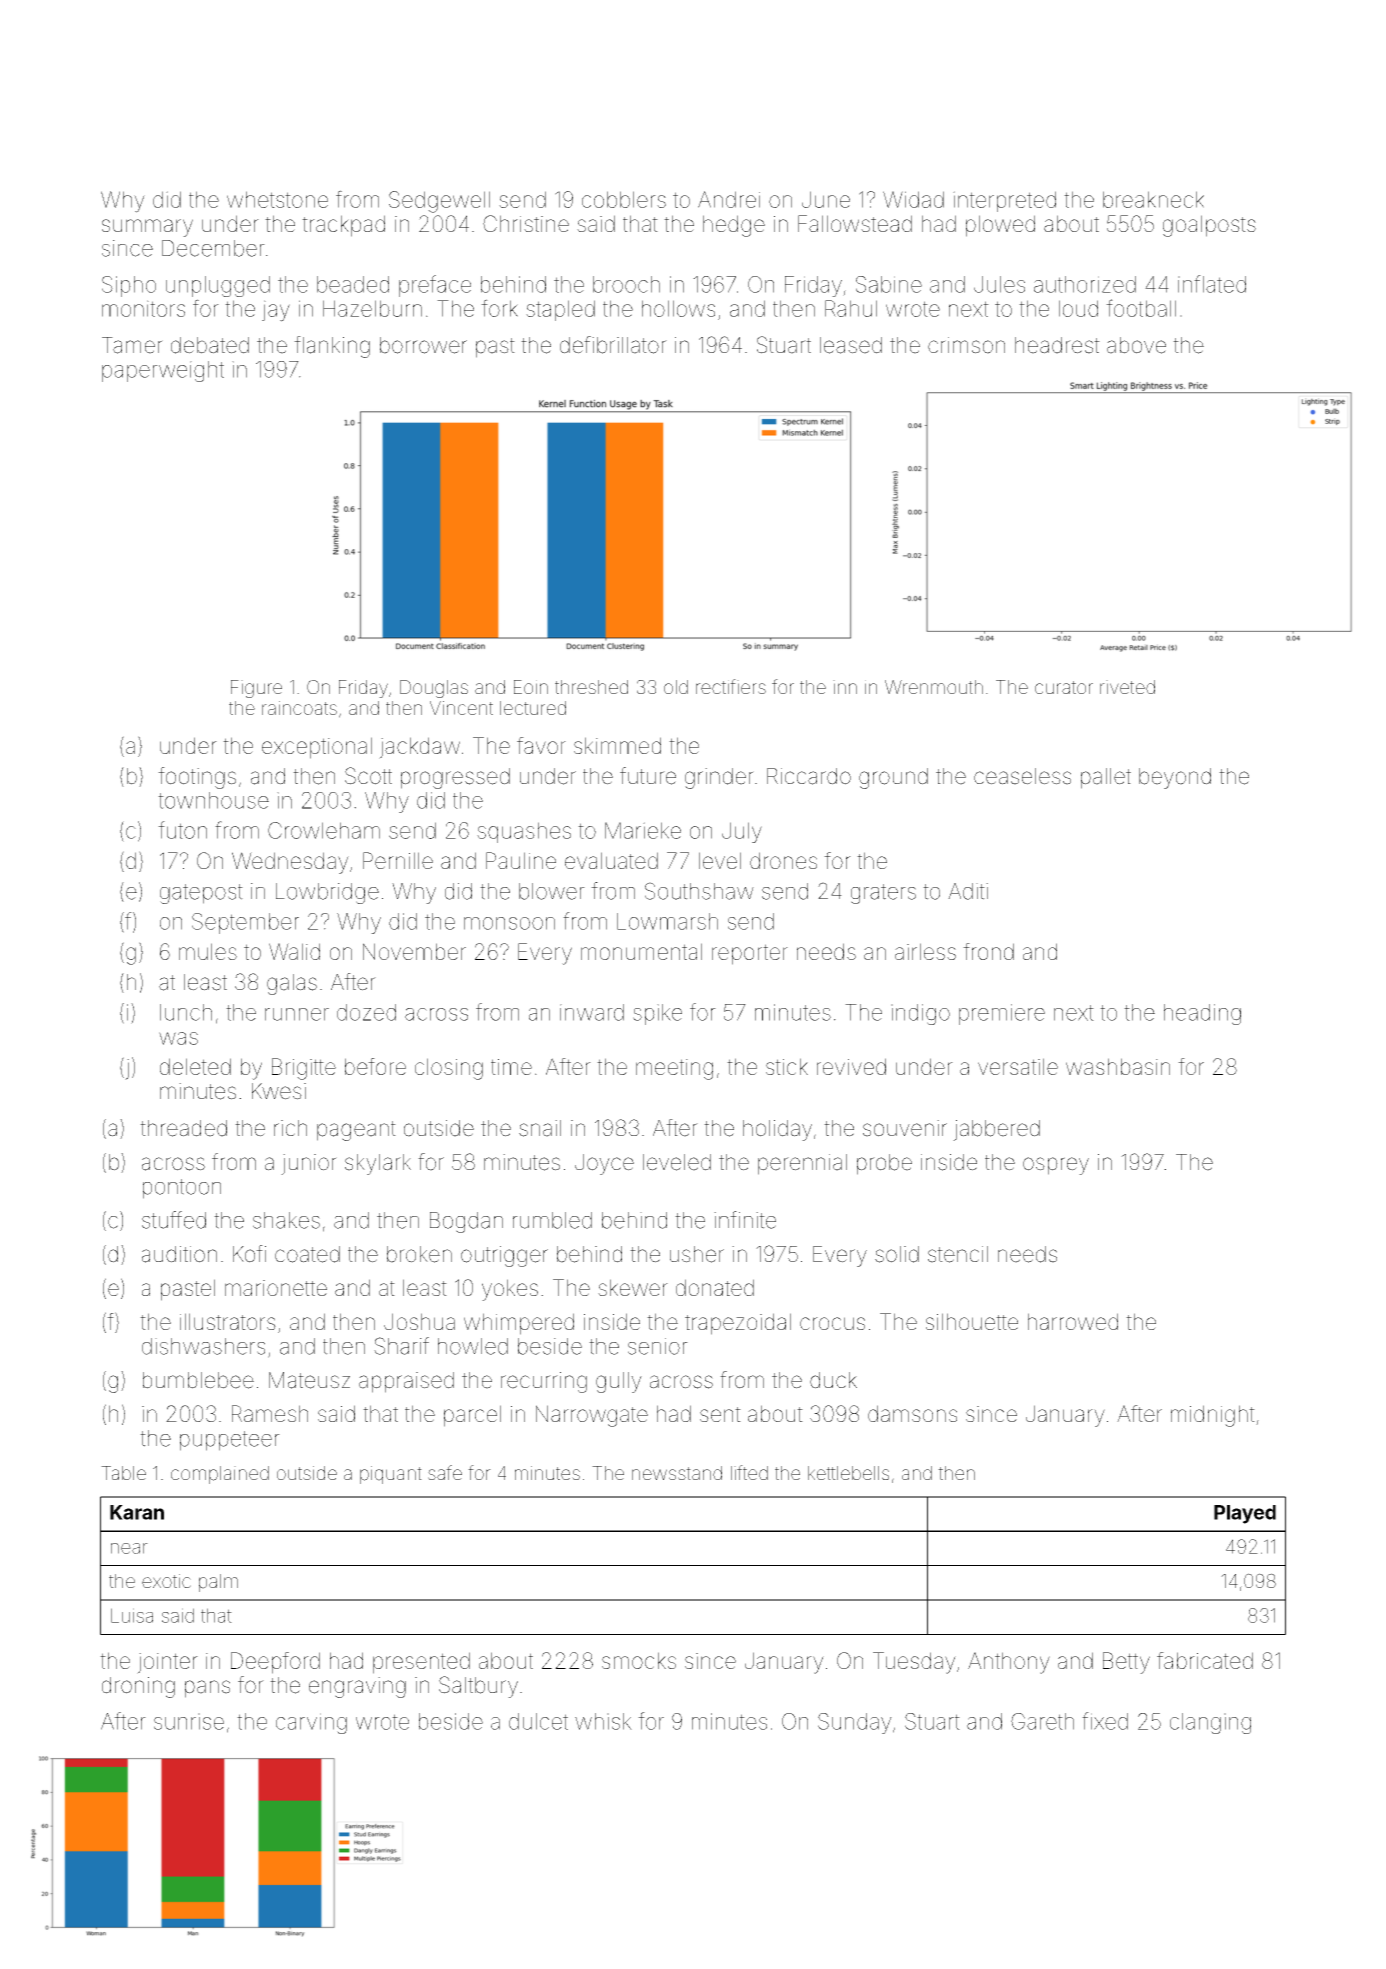  Describe the element at coordinates (999, 284) in the screenshot. I see `Jules` at that location.
